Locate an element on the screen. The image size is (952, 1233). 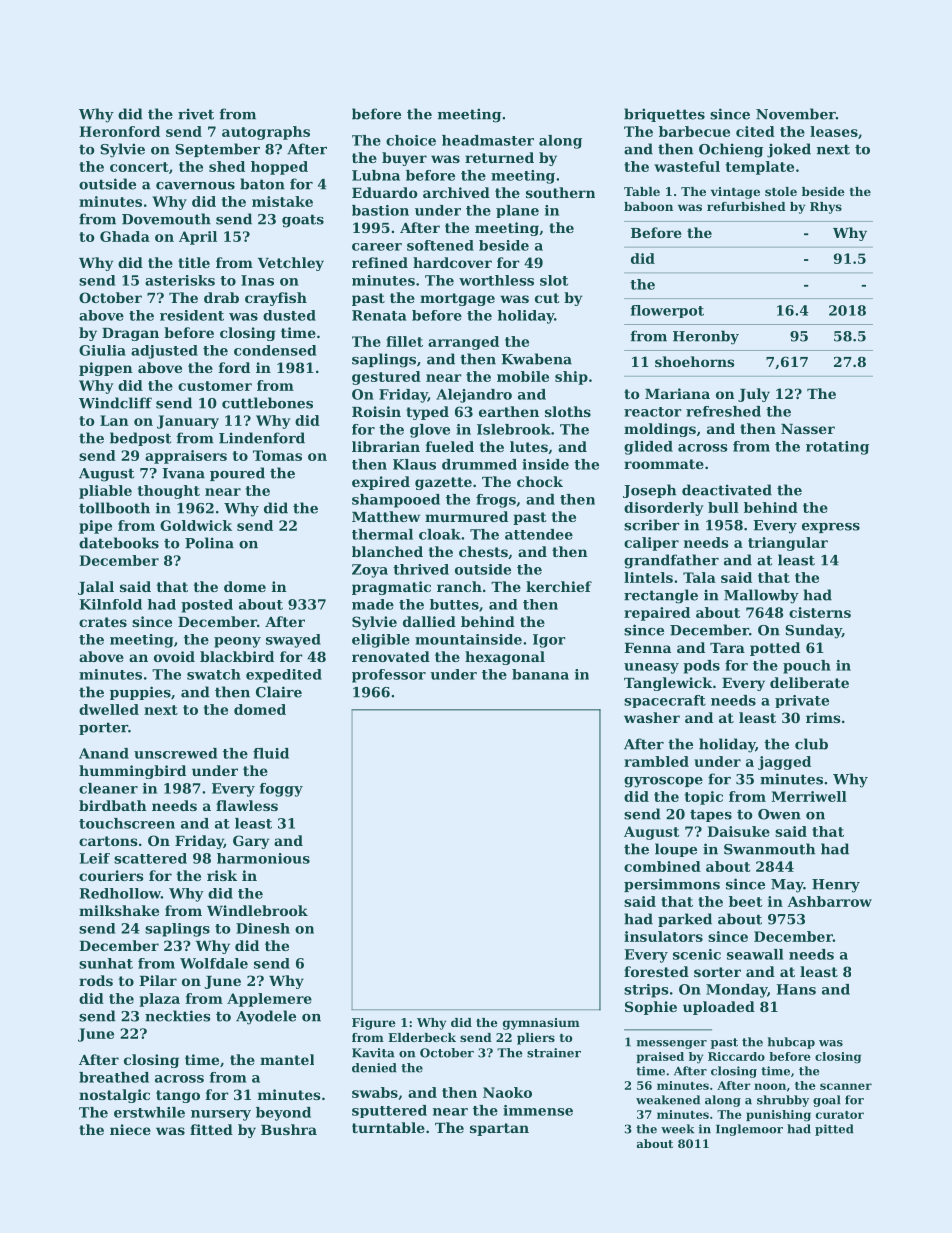
denied is located at coordinates (374, 1068).
